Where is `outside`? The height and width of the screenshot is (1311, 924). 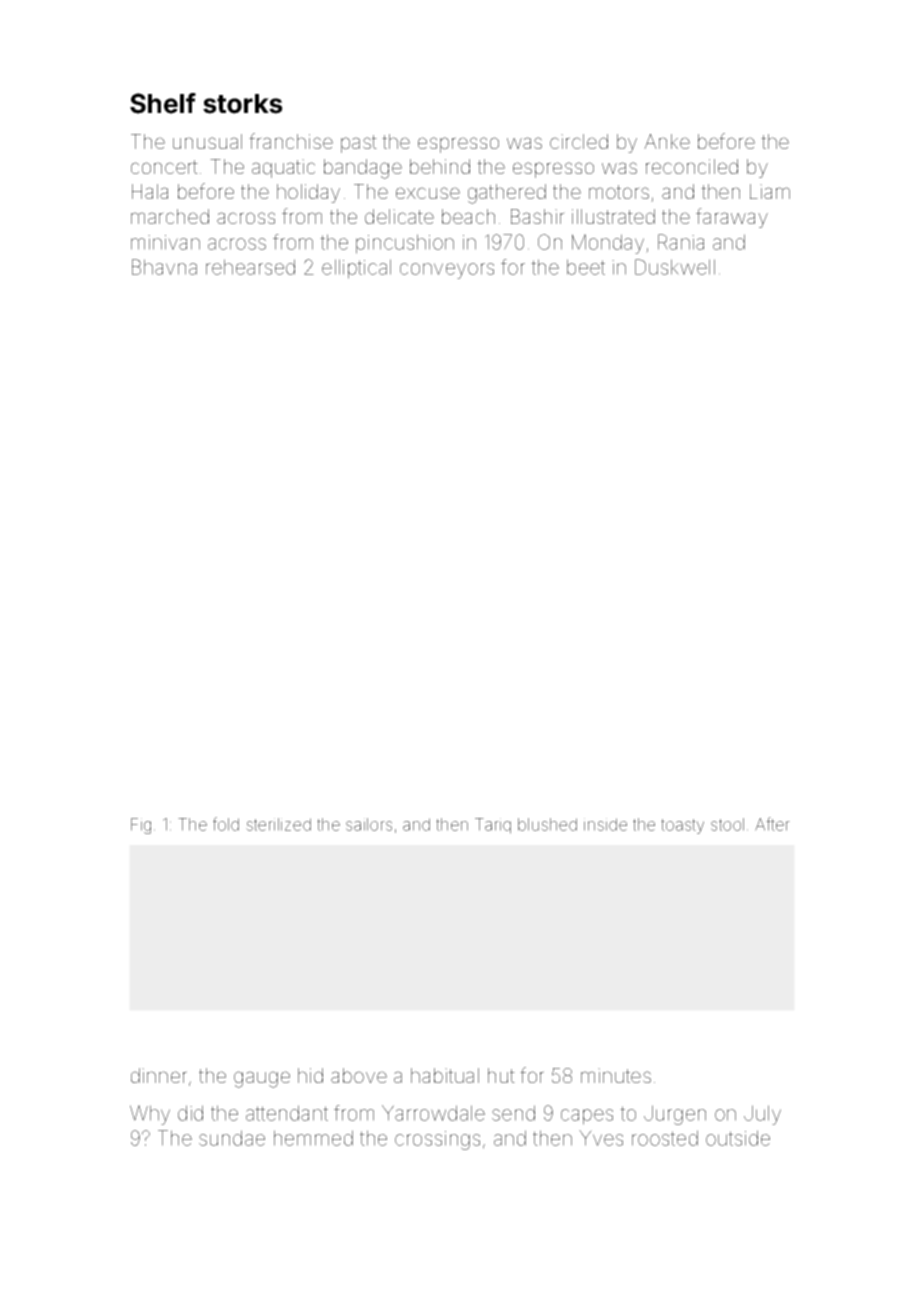 outside is located at coordinates (738, 1138).
